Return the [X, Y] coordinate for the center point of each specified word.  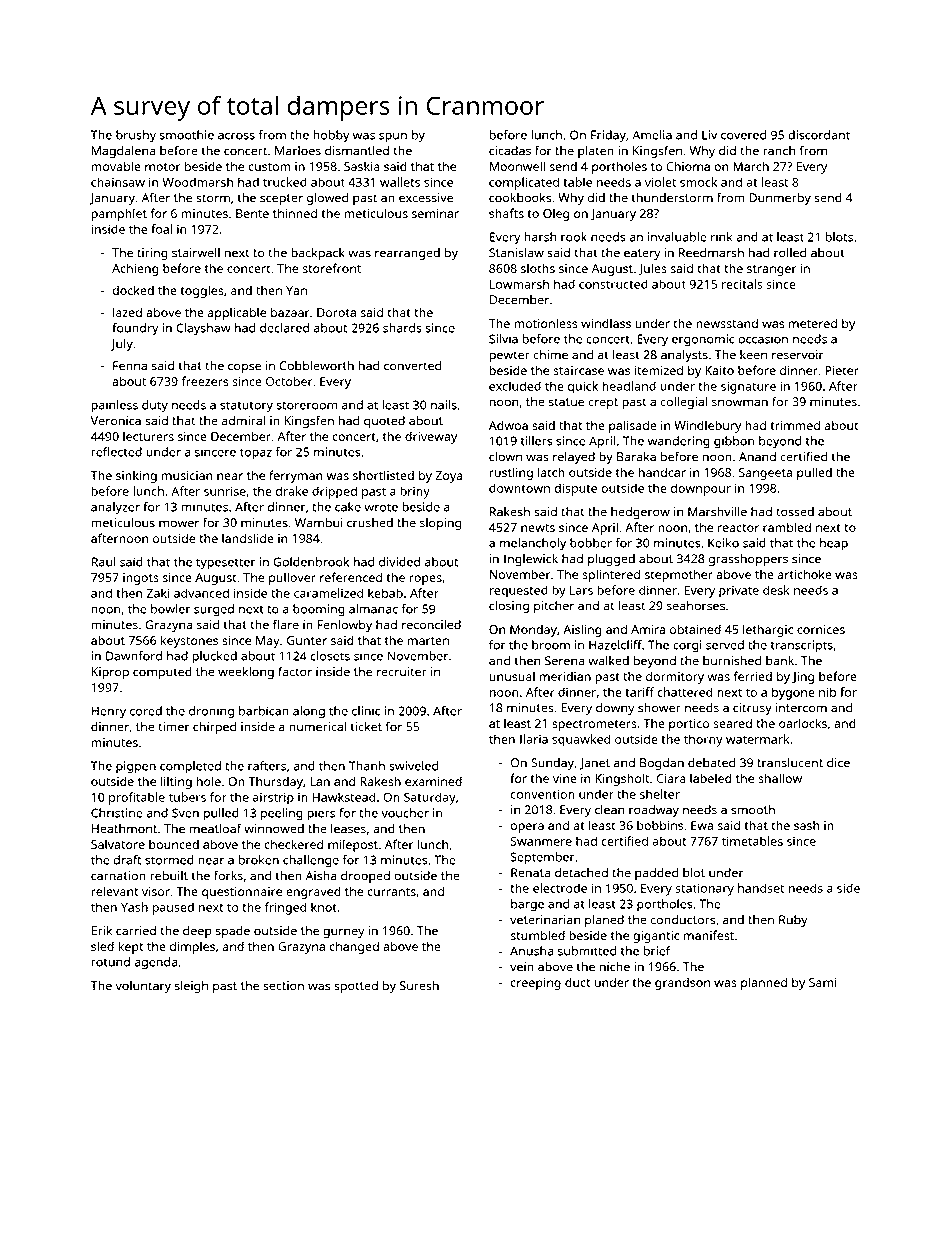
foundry [135, 329]
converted [413, 366]
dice [838, 763]
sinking [136, 476]
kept [130, 947]
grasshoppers [748, 560]
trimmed [795, 425]
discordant [819, 135]
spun [393, 138]
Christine [117, 813]
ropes [425, 580]
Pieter [842, 370]
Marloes [298, 151]
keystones [189, 641]
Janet [595, 764]
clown [505, 457]
